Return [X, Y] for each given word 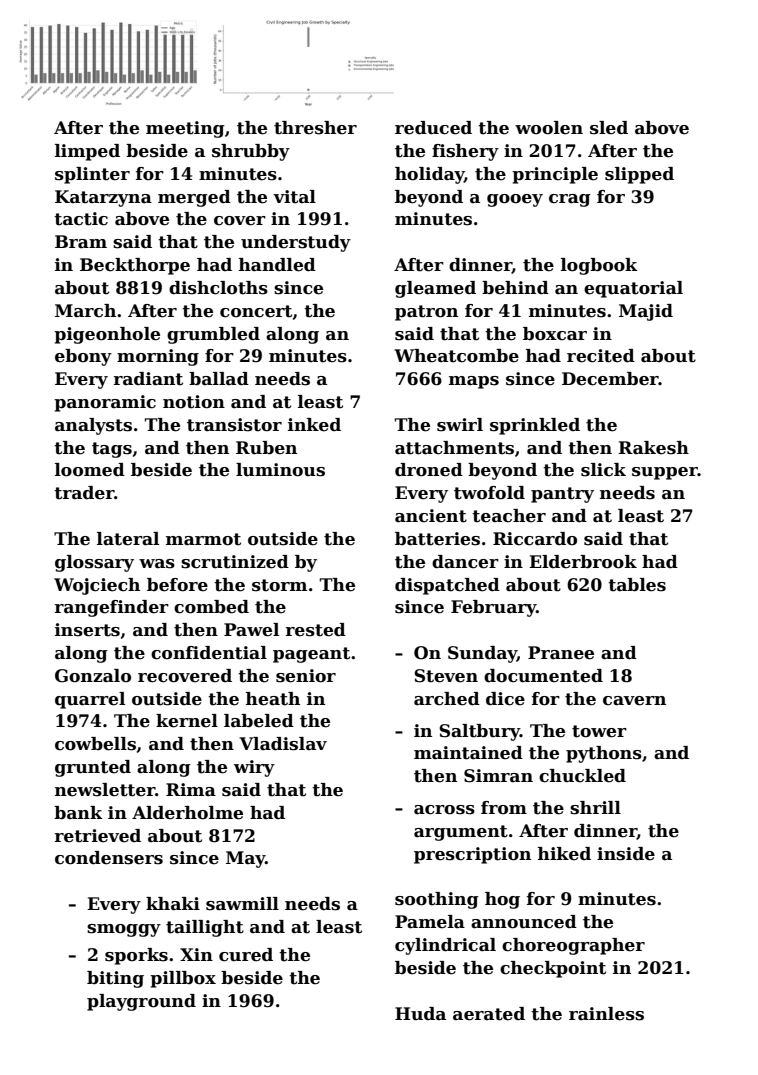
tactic [81, 219]
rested [316, 630]
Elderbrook [583, 562]
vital [294, 197]
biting [115, 979]
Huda [420, 1014]
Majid [646, 312]
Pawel [251, 630]
